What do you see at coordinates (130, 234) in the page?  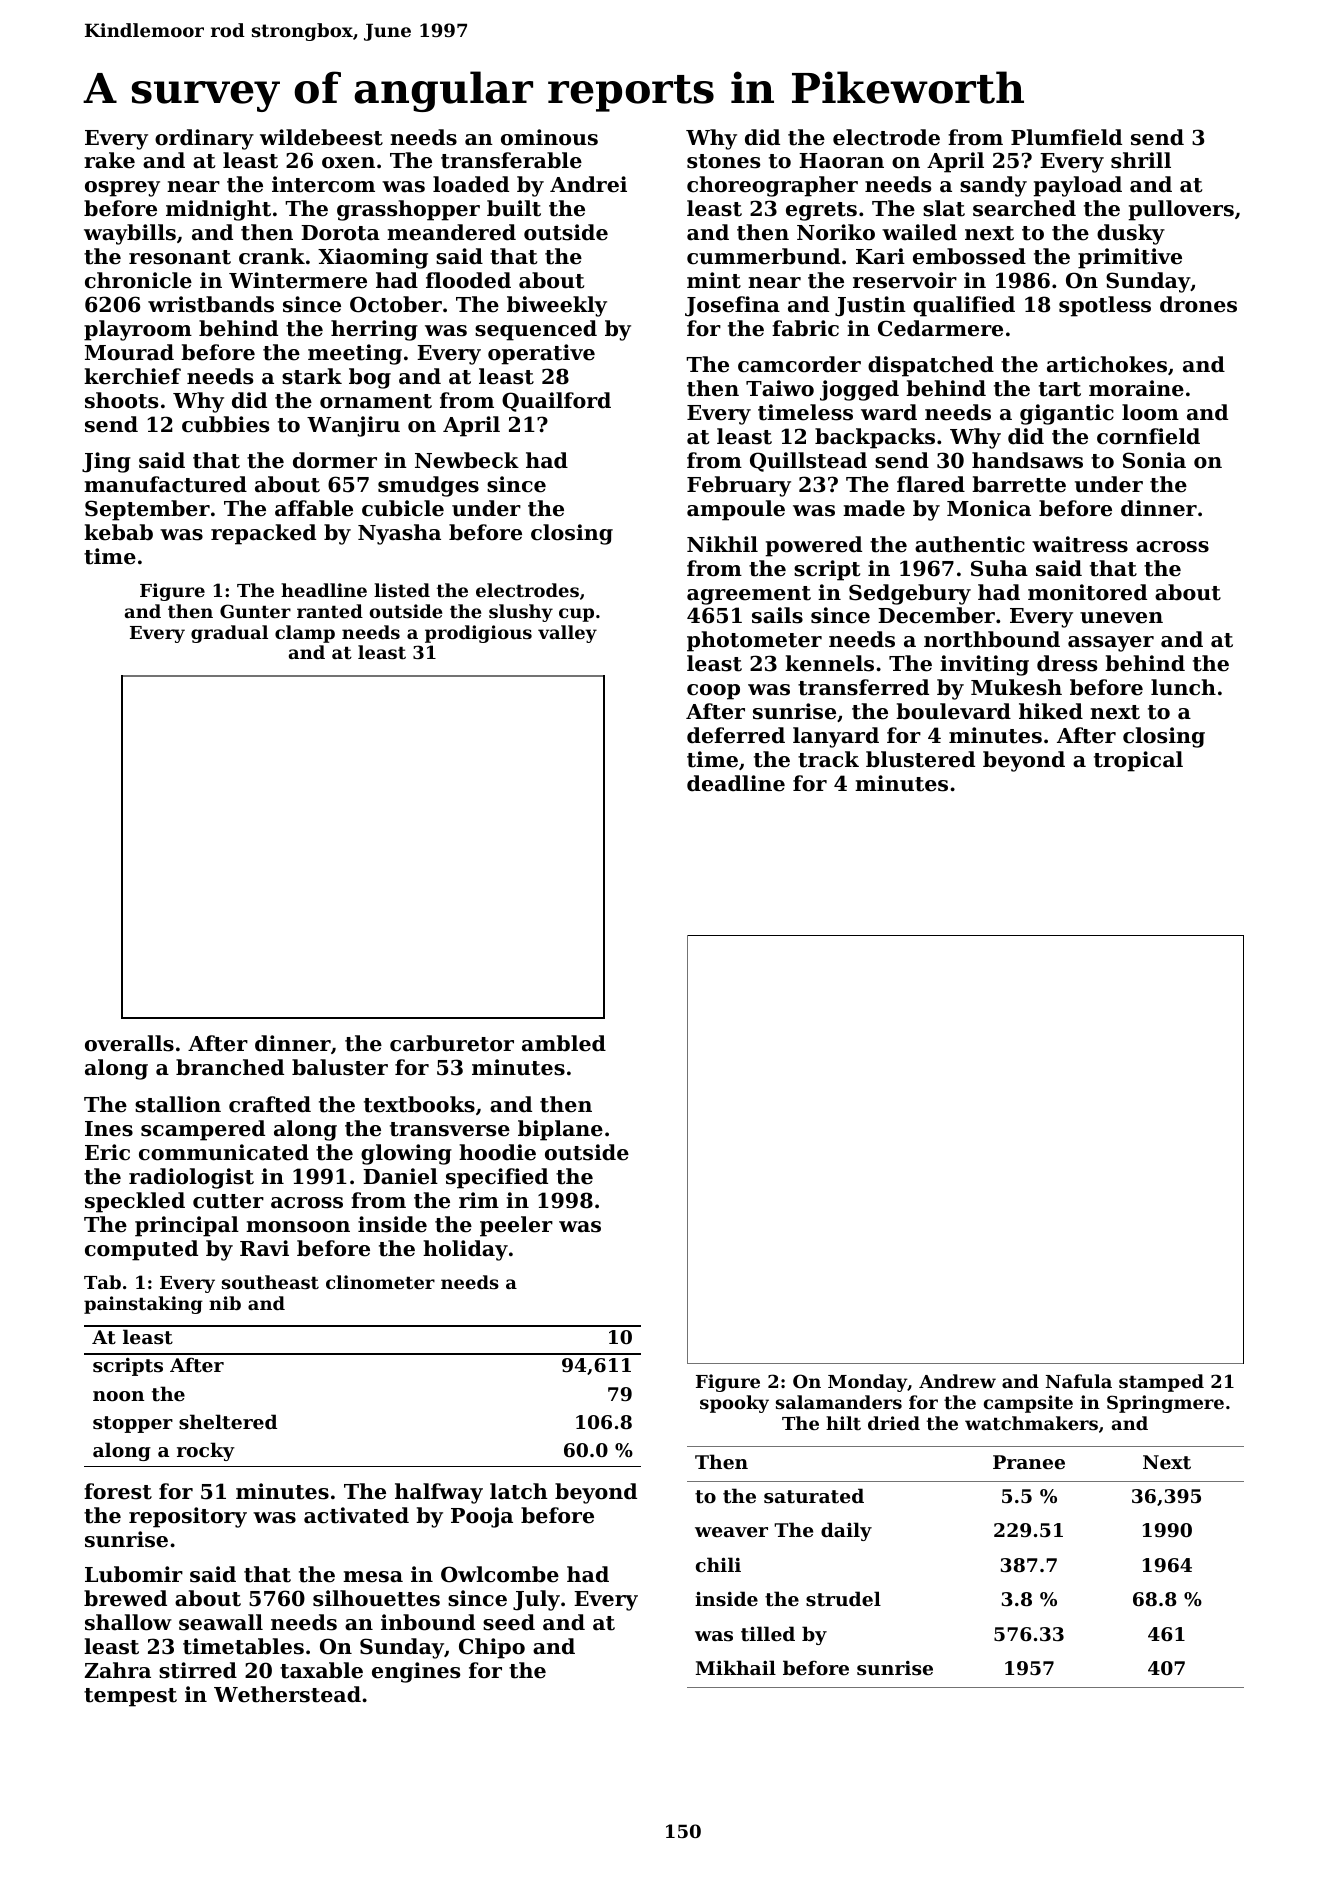 I see `waybills` at bounding box center [130, 234].
